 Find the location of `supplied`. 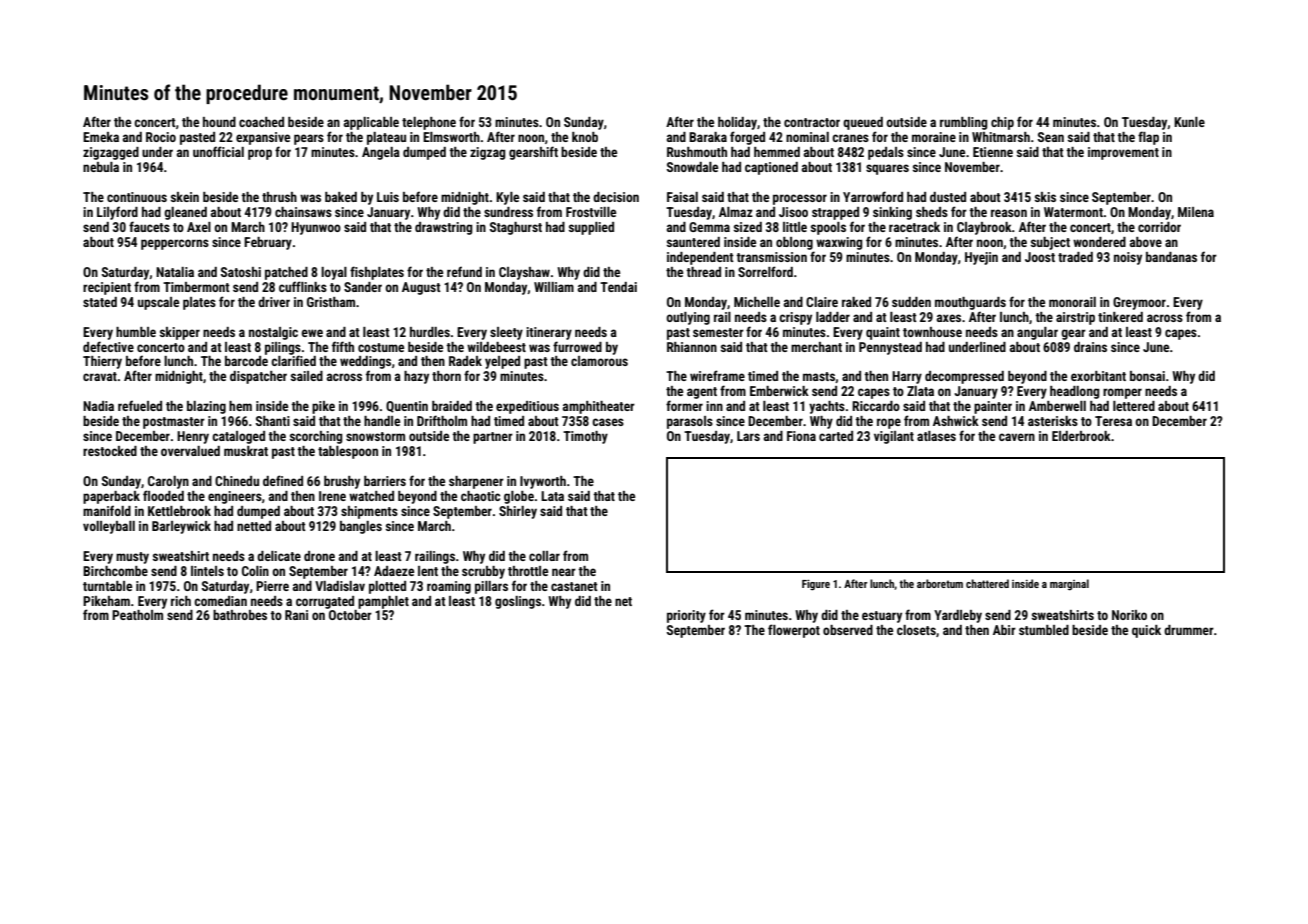

supplied is located at coordinates (591, 228).
